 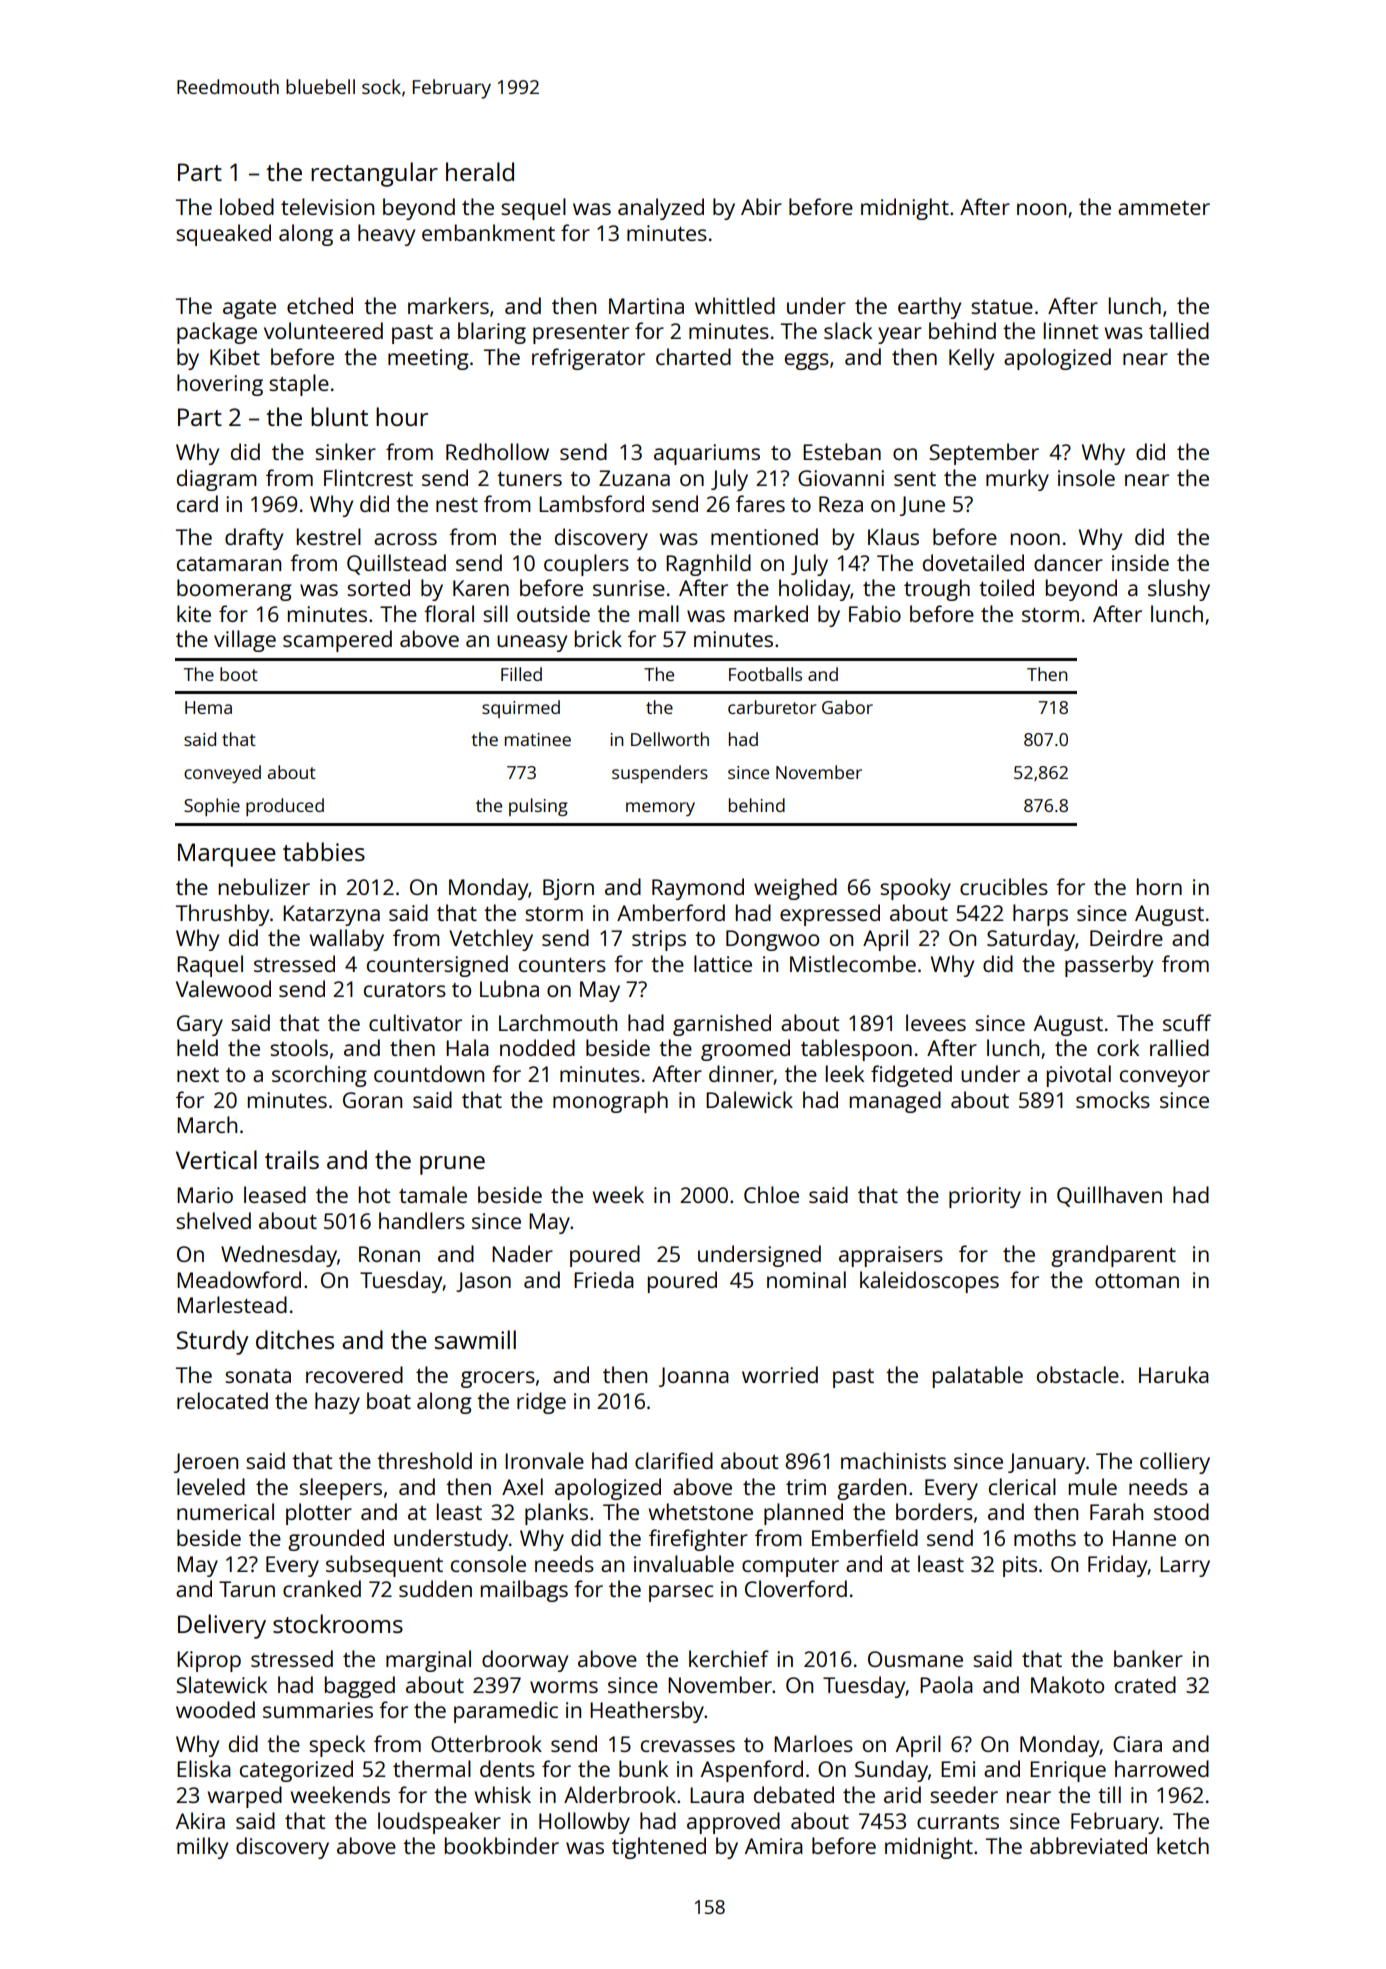 I want to click on milky, so click(x=202, y=1848).
